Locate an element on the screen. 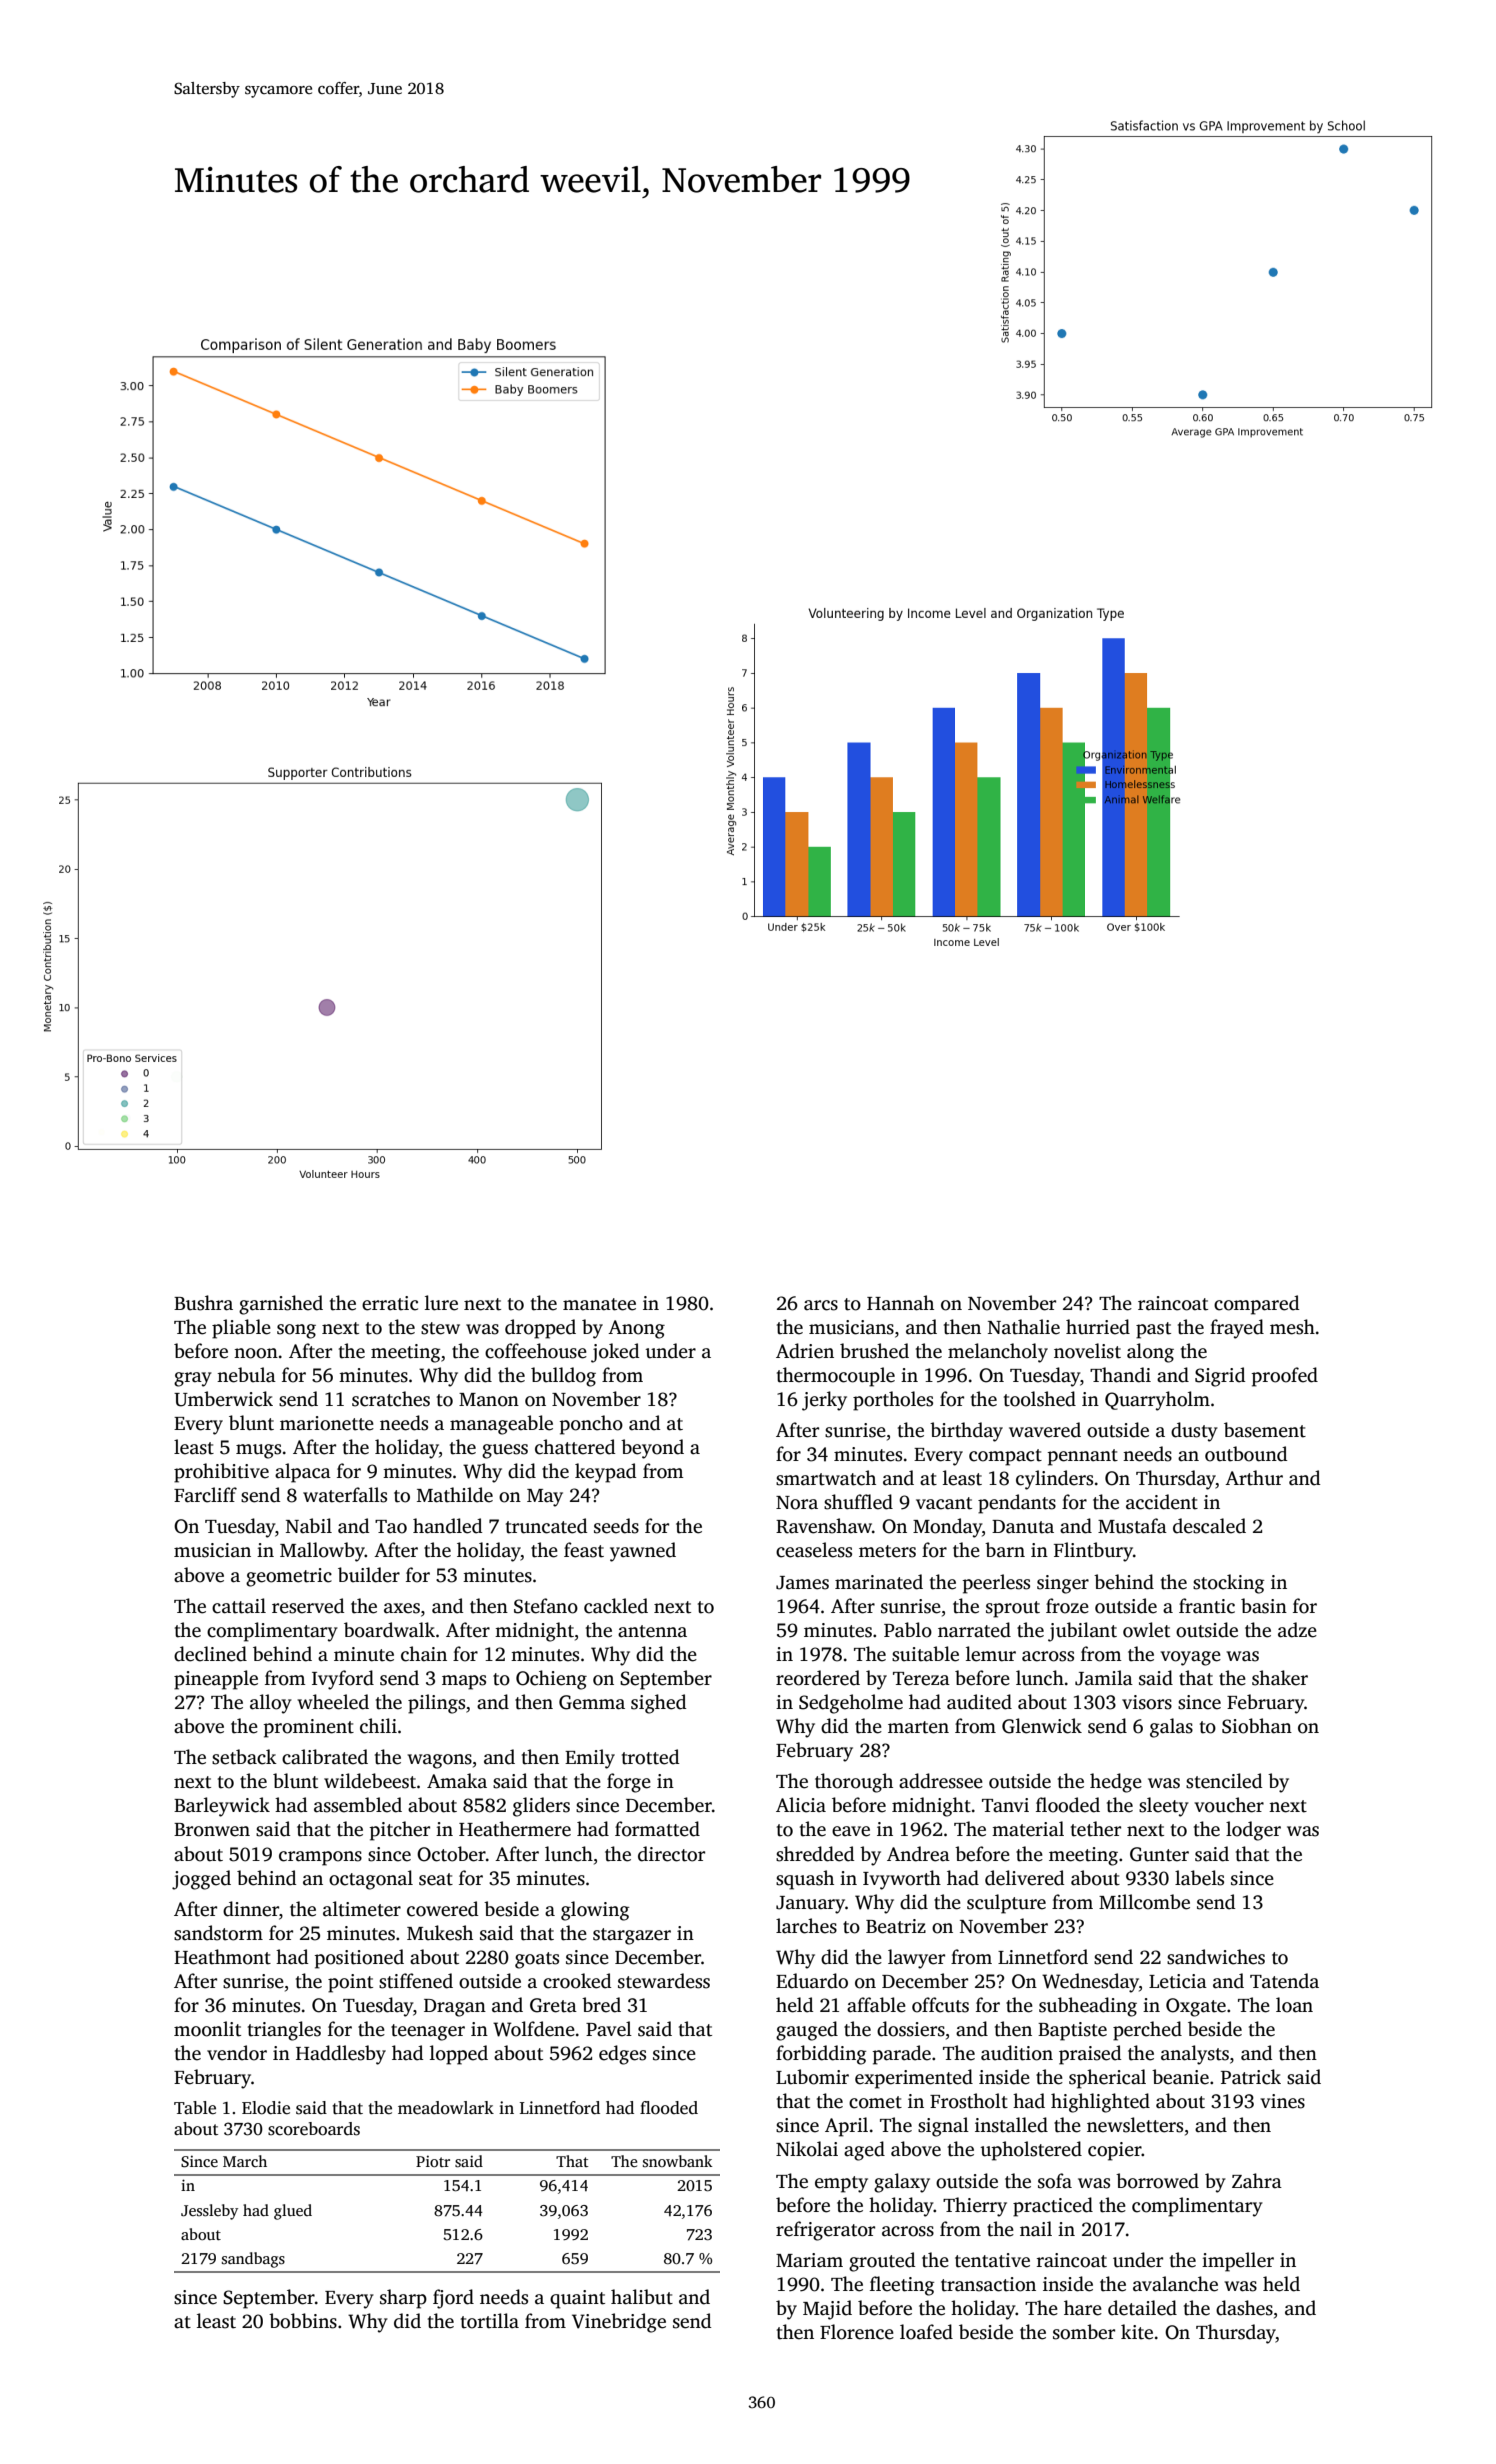  forge is located at coordinates (629, 1783).
